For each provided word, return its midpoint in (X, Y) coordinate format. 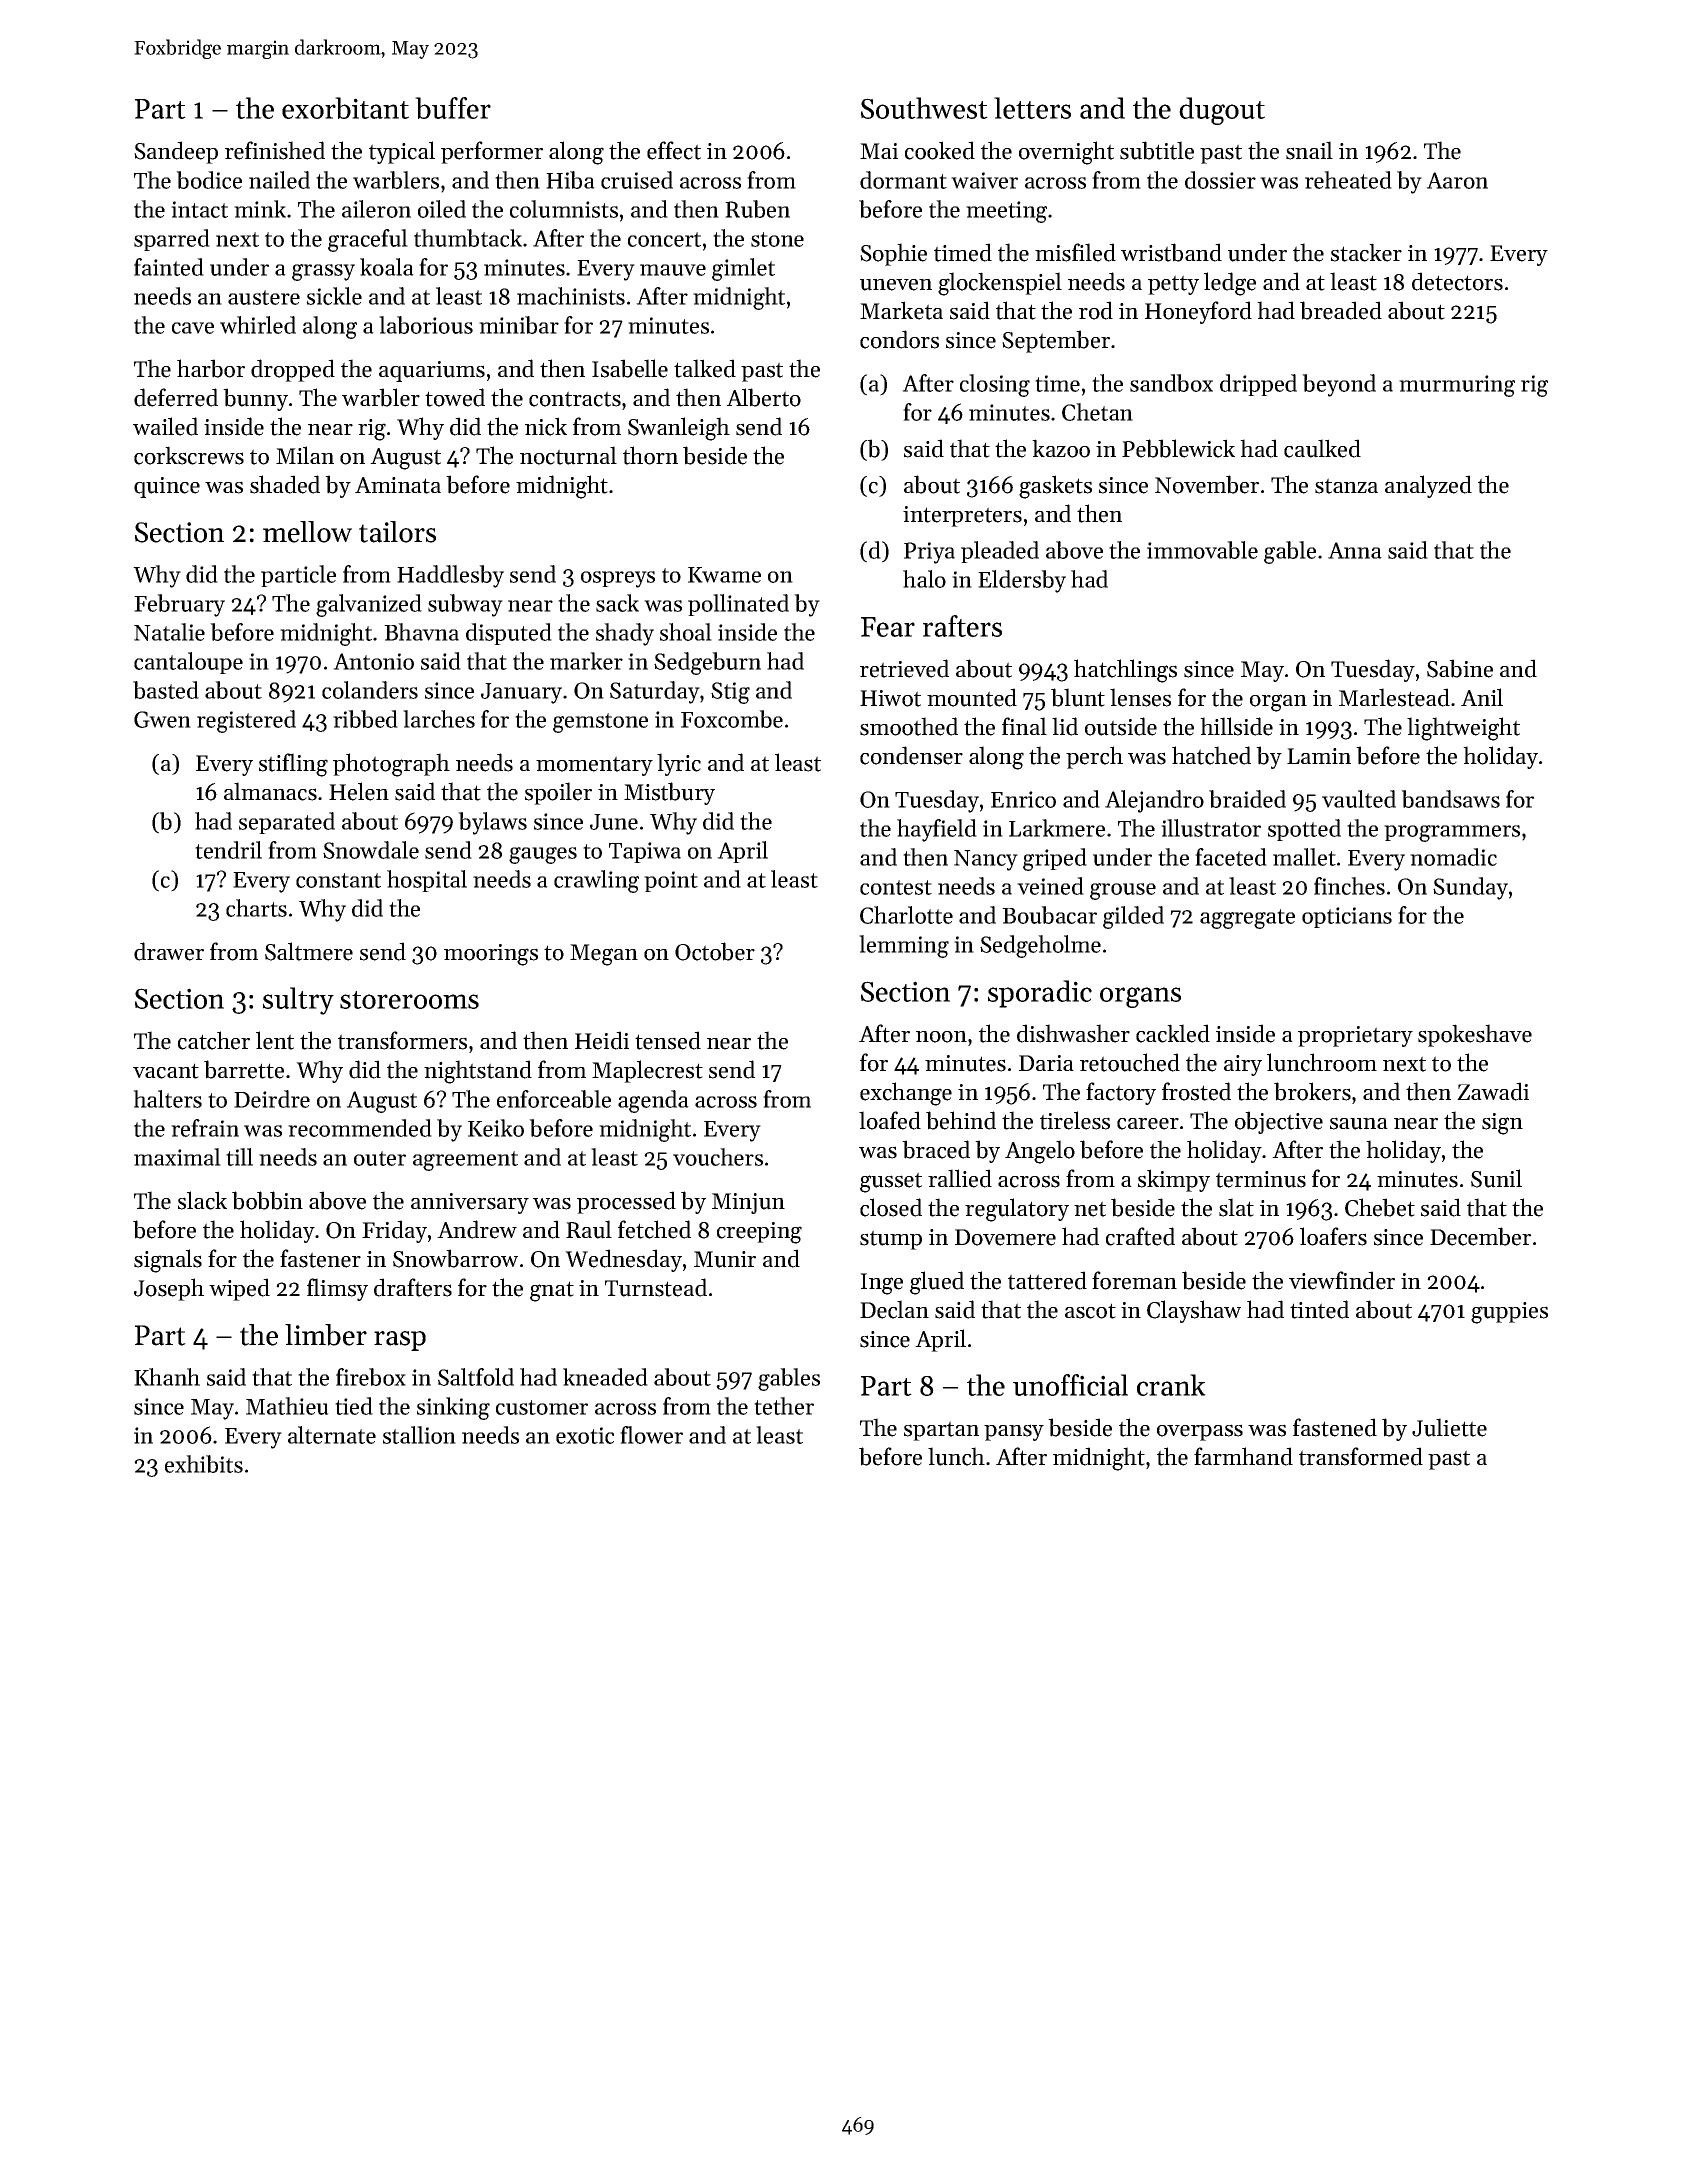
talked (705, 368)
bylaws (492, 823)
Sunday (1470, 888)
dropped (293, 370)
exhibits (204, 1464)
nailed (279, 180)
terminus (1261, 1179)
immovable (1202, 550)
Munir (725, 1259)
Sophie (893, 254)
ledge (1230, 284)
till (239, 1157)
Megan (604, 955)
